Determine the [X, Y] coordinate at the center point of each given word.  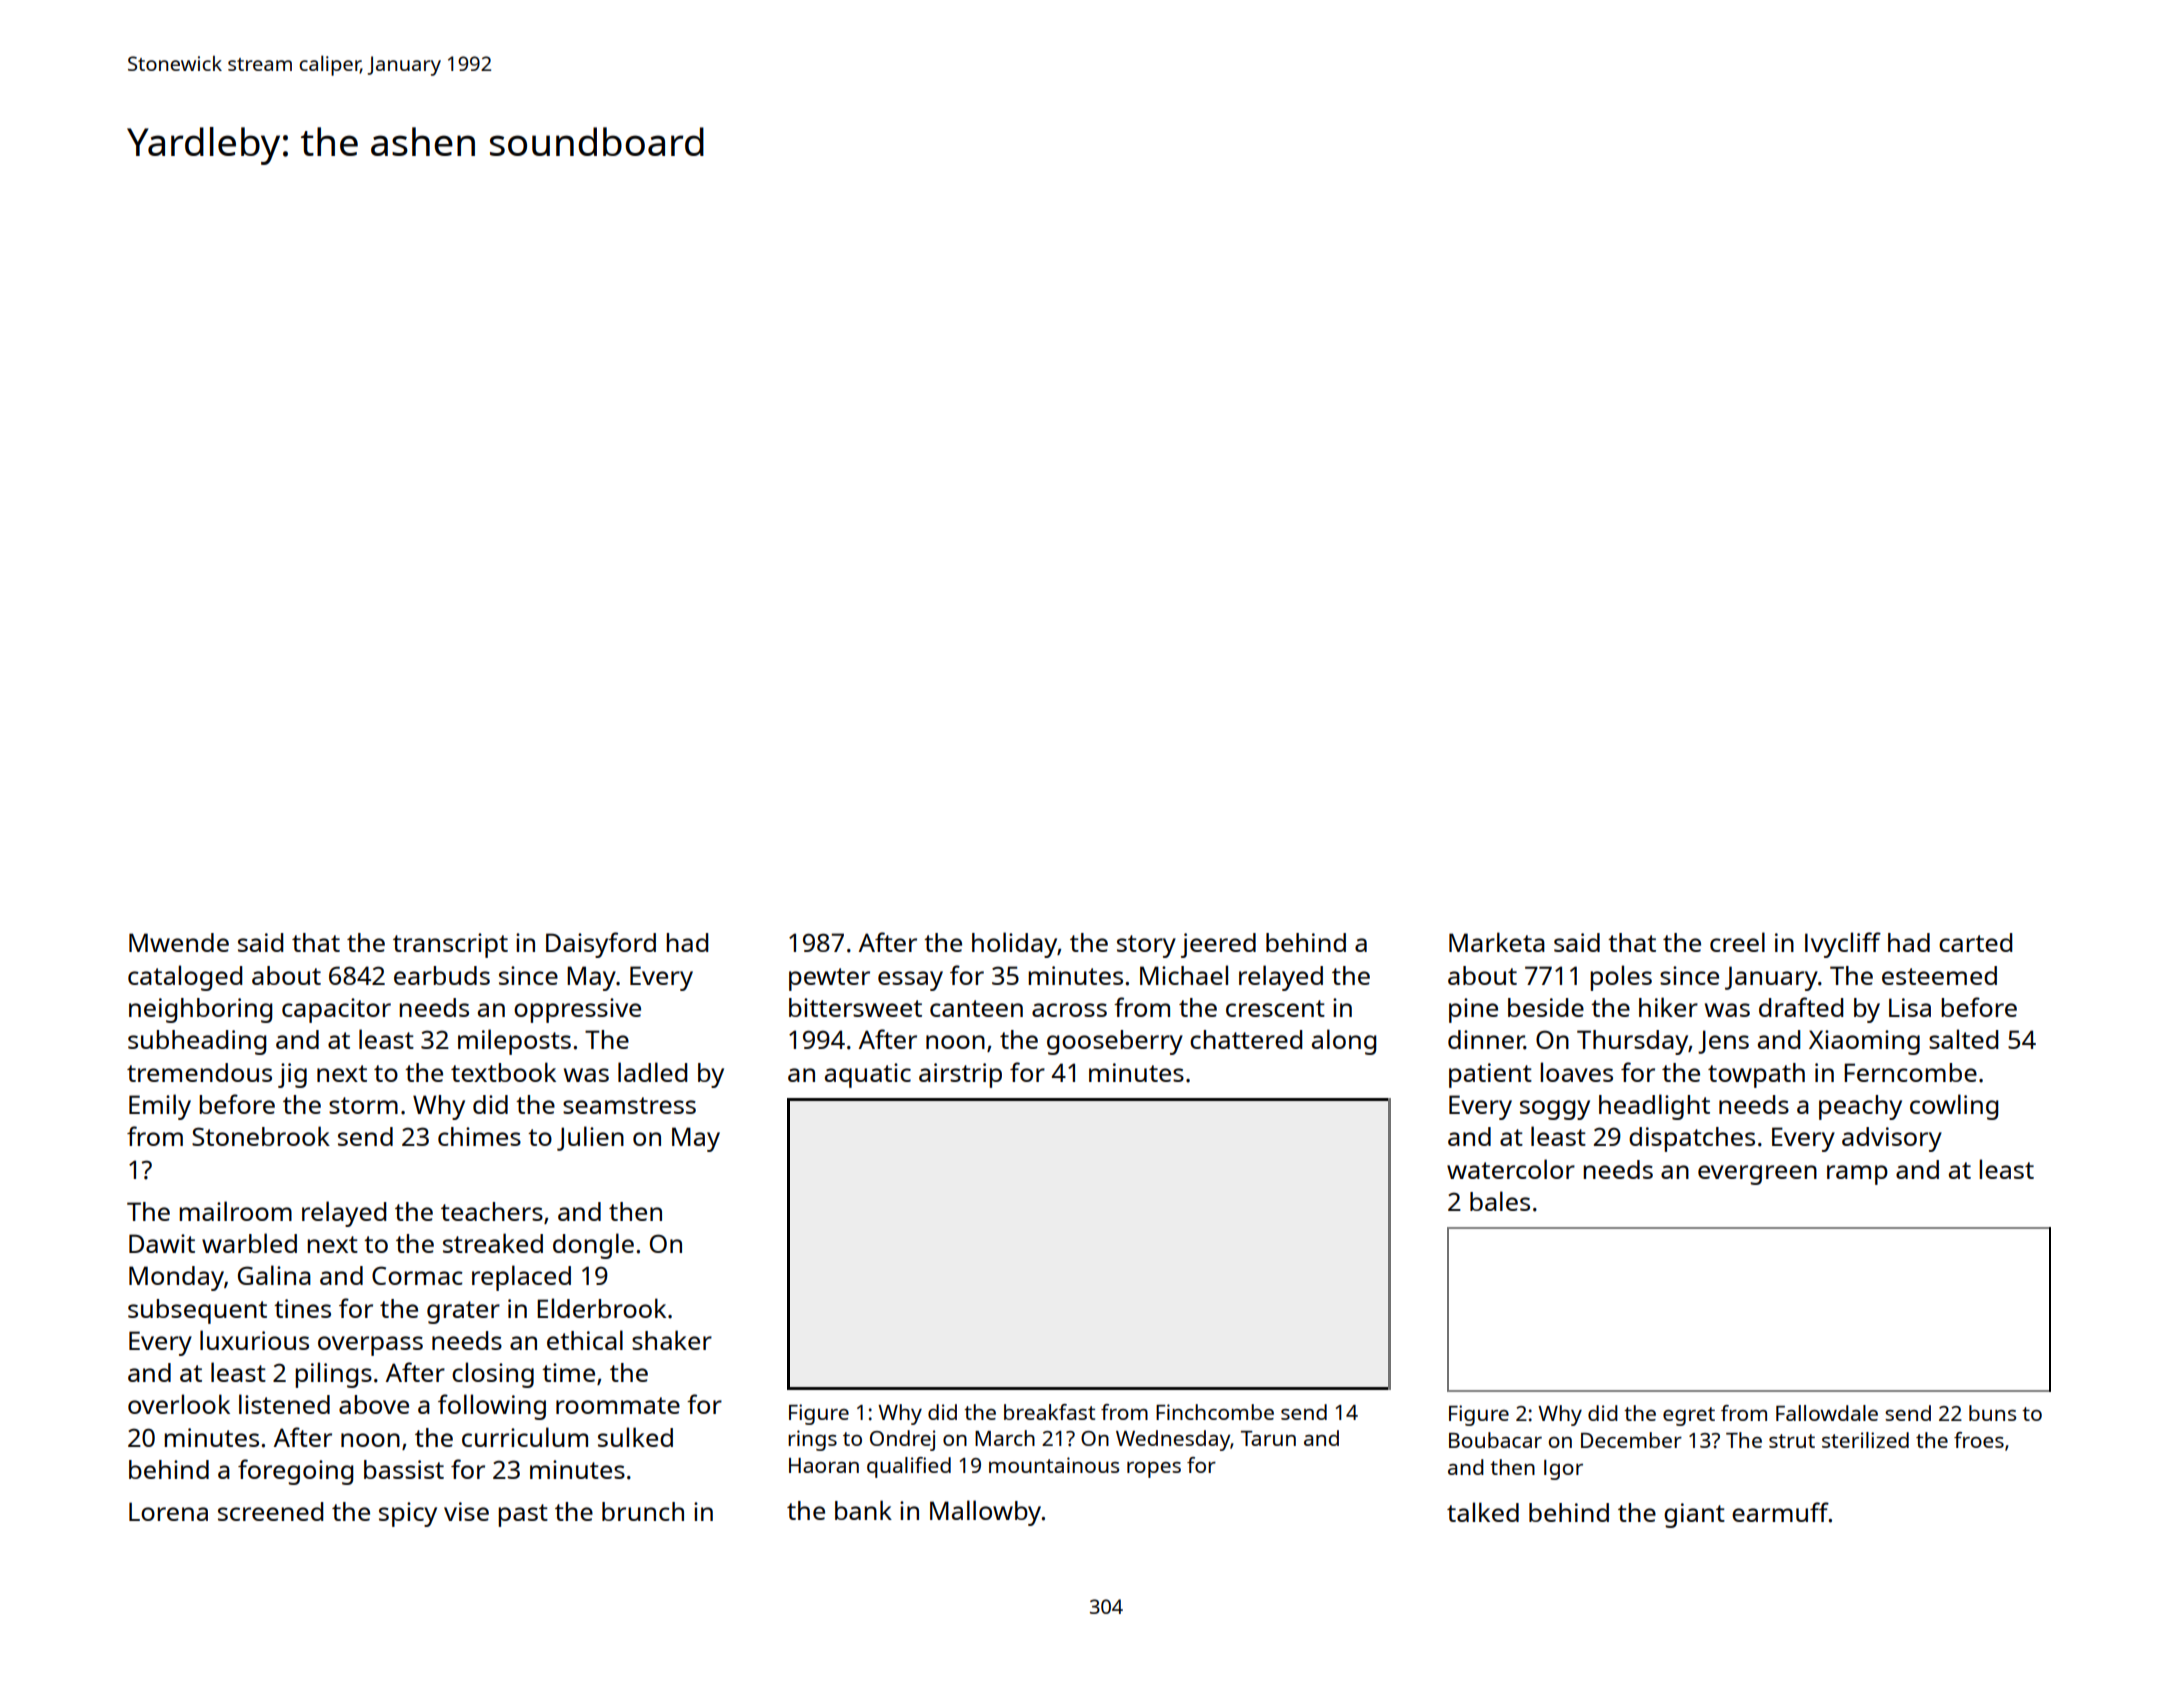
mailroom [235, 1211]
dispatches [1692, 1139]
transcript [450, 945]
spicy [408, 1514]
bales [1500, 1201]
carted [1975, 942]
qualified [909, 1467]
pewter [829, 979]
